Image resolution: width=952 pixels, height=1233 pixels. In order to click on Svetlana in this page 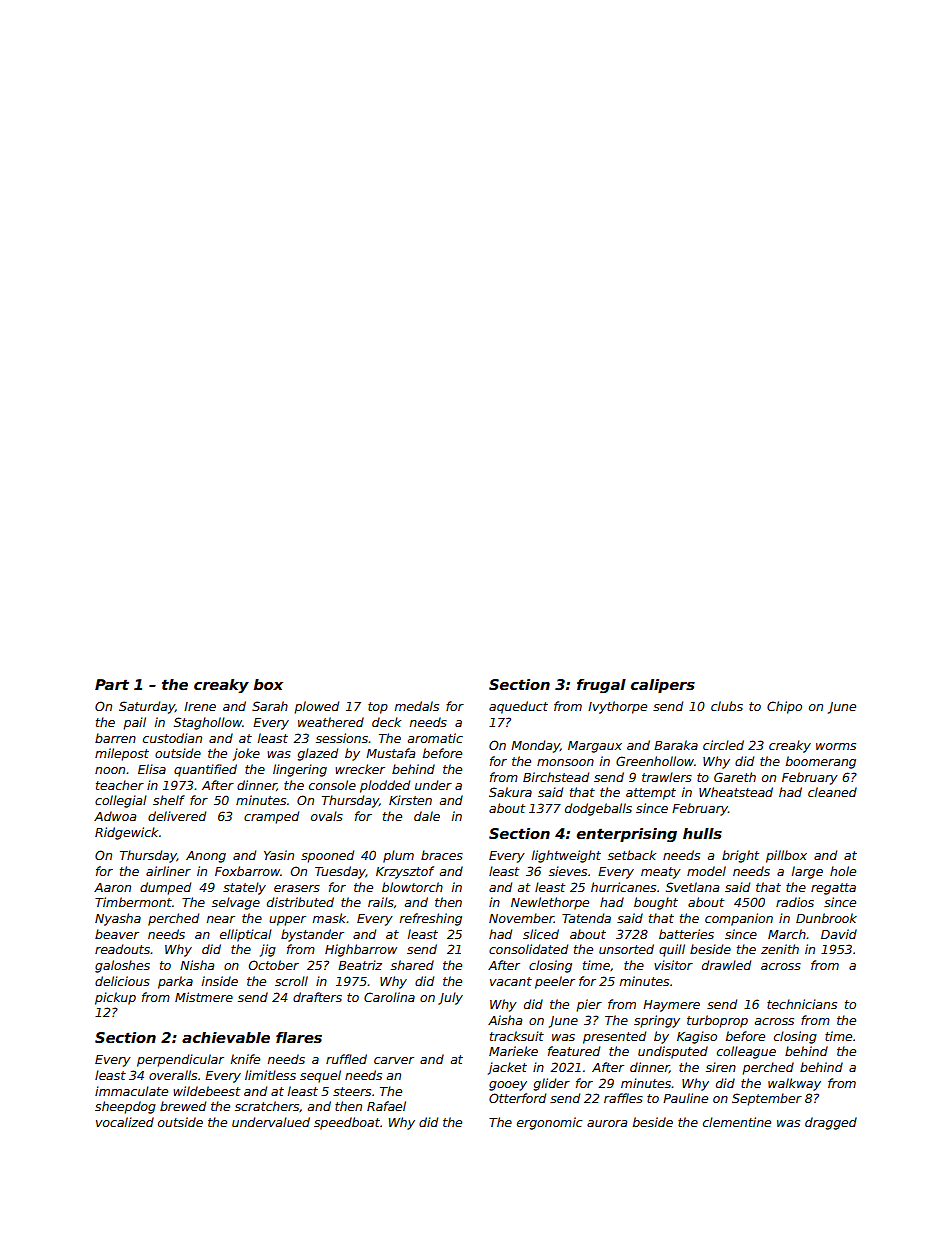, I will do `click(692, 887)`.
